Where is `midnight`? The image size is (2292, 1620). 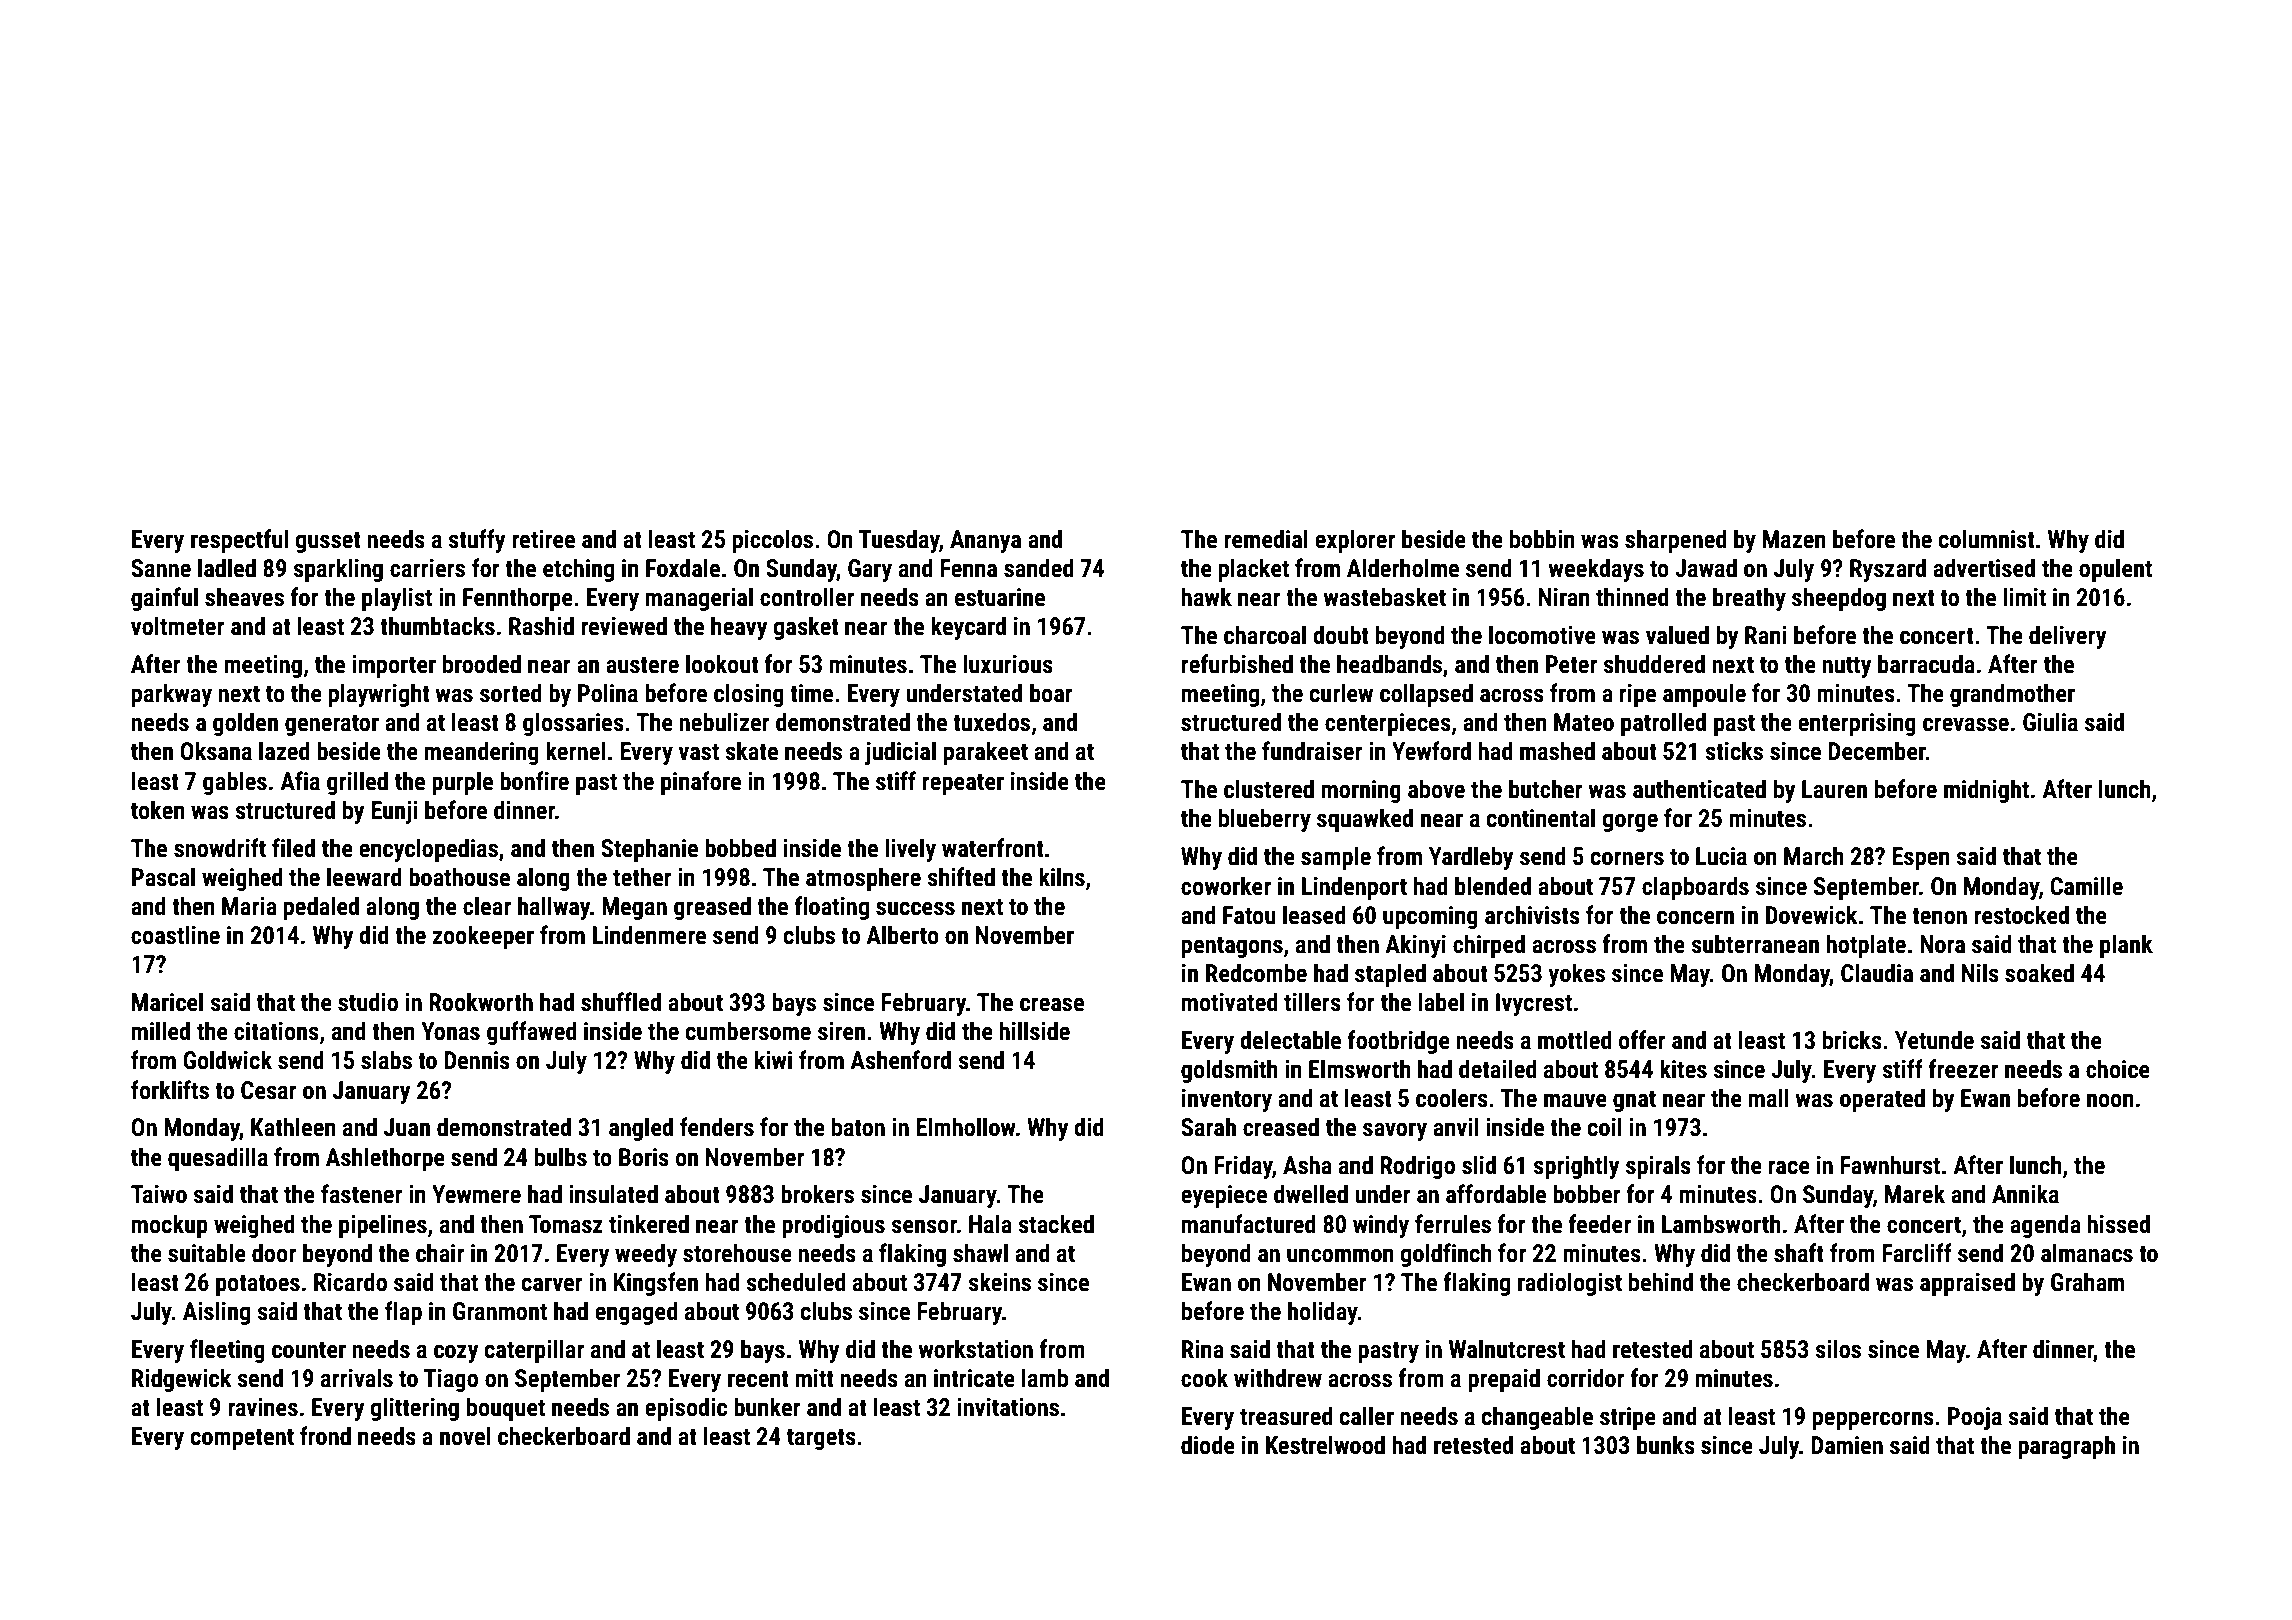
midnight is located at coordinates (1986, 791).
